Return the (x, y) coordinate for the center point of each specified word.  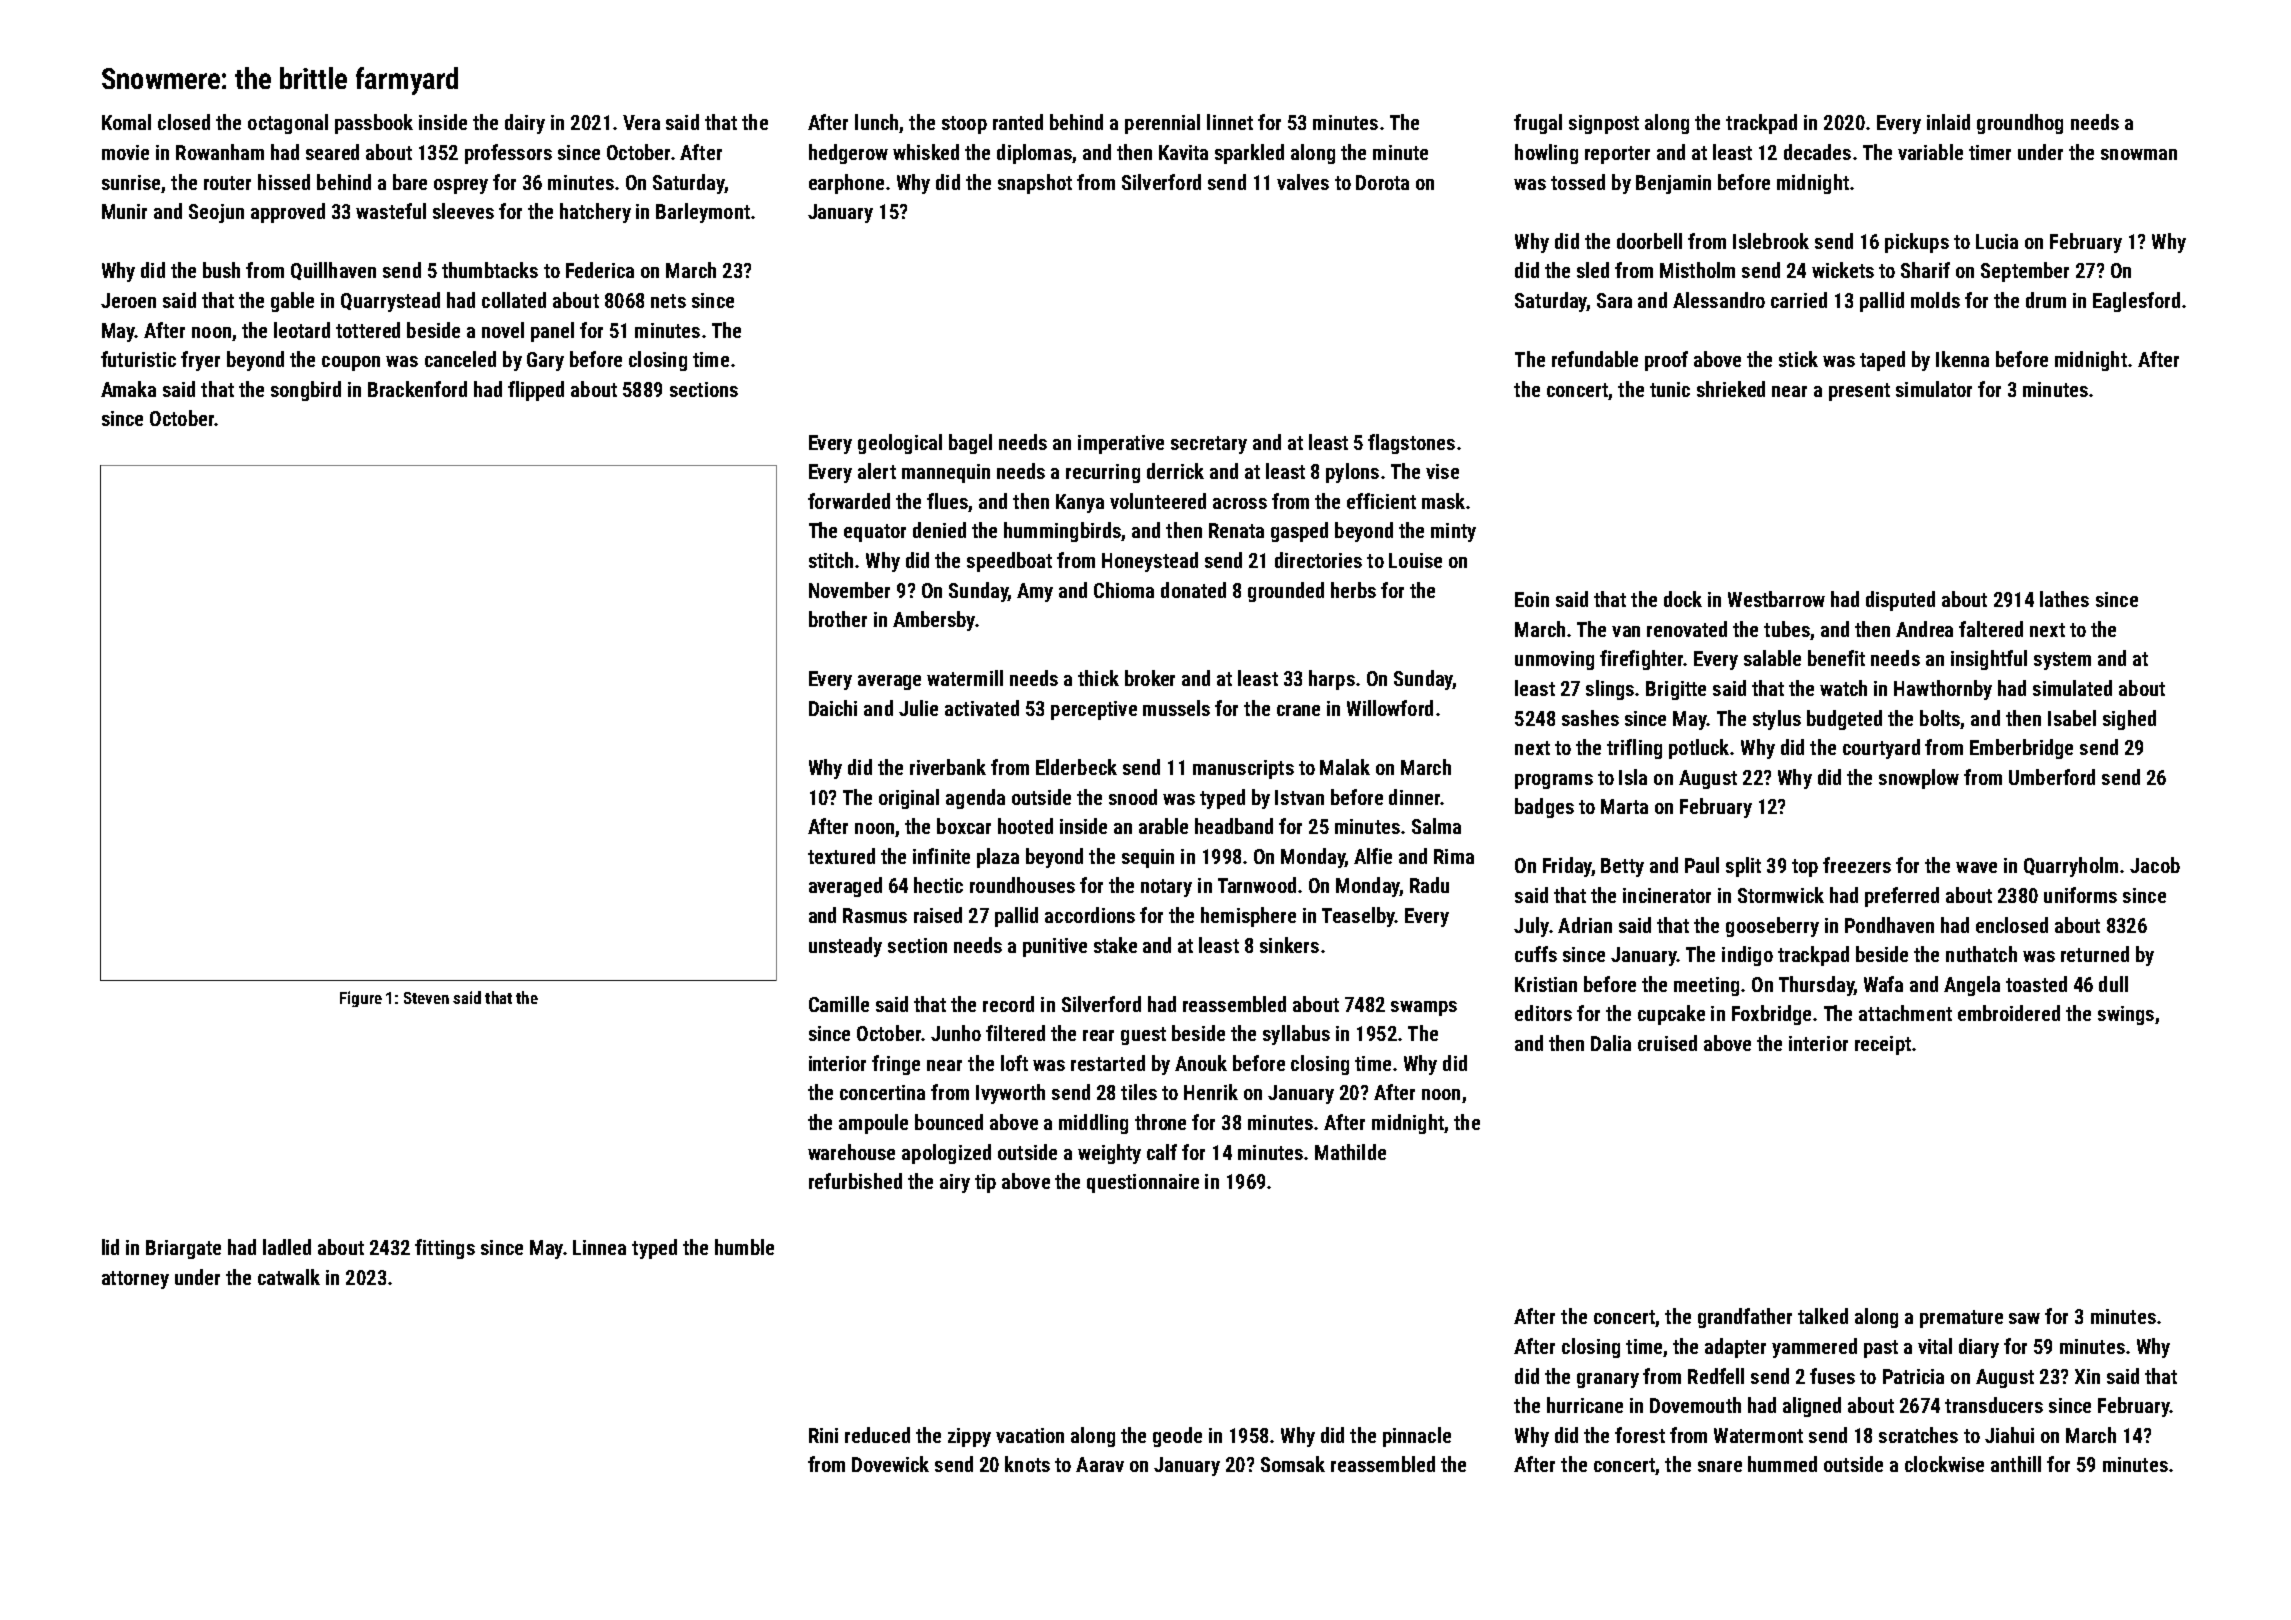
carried (1799, 300)
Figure (361, 999)
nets (668, 301)
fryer (200, 361)
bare (410, 182)
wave (1976, 867)
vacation (1030, 1435)
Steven (426, 998)
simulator (1934, 389)
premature (1961, 1319)
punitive (1055, 947)
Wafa (1883, 984)
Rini (823, 1435)
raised (938, 915)
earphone (846, 184)
